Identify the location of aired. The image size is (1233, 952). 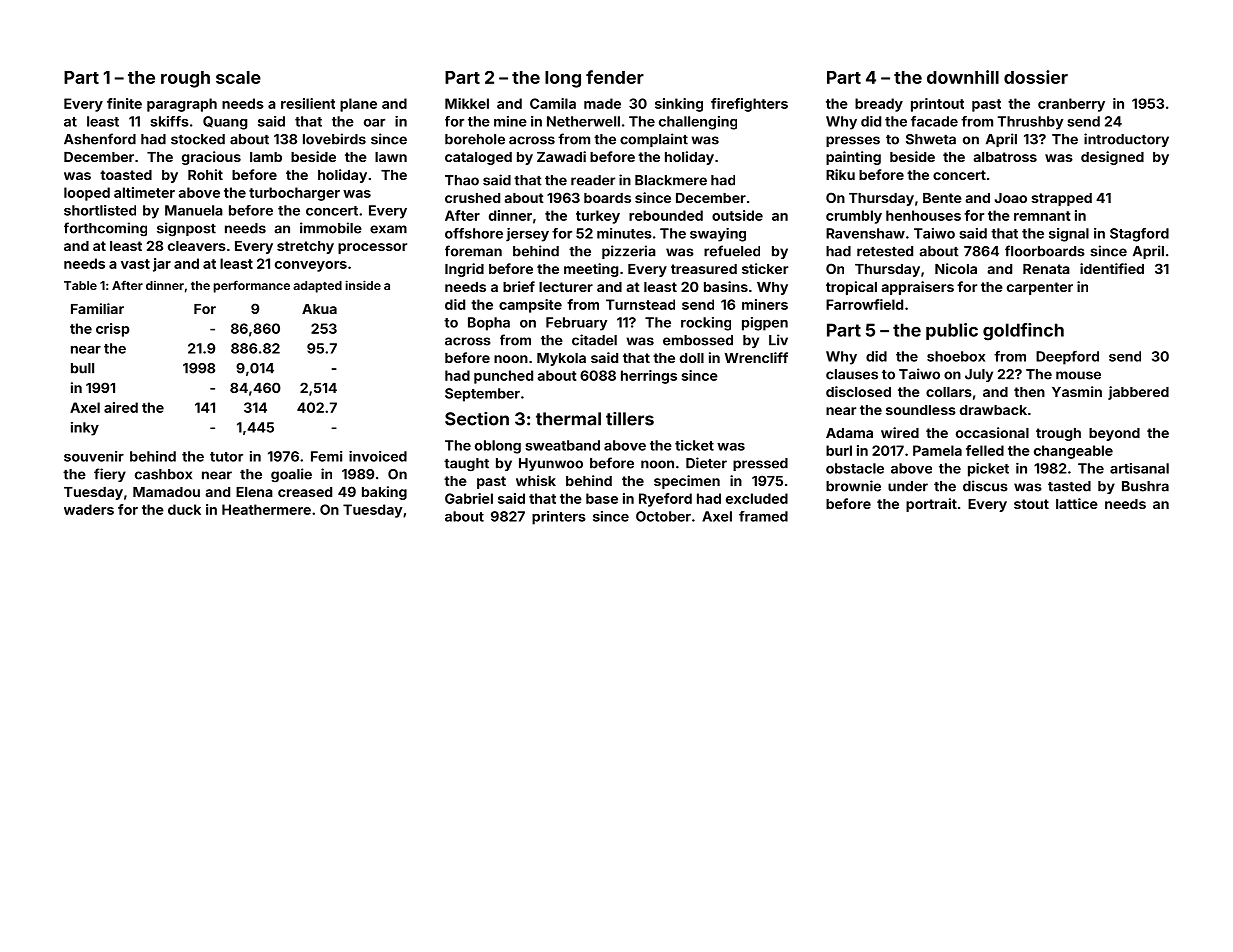
(121, 407).
